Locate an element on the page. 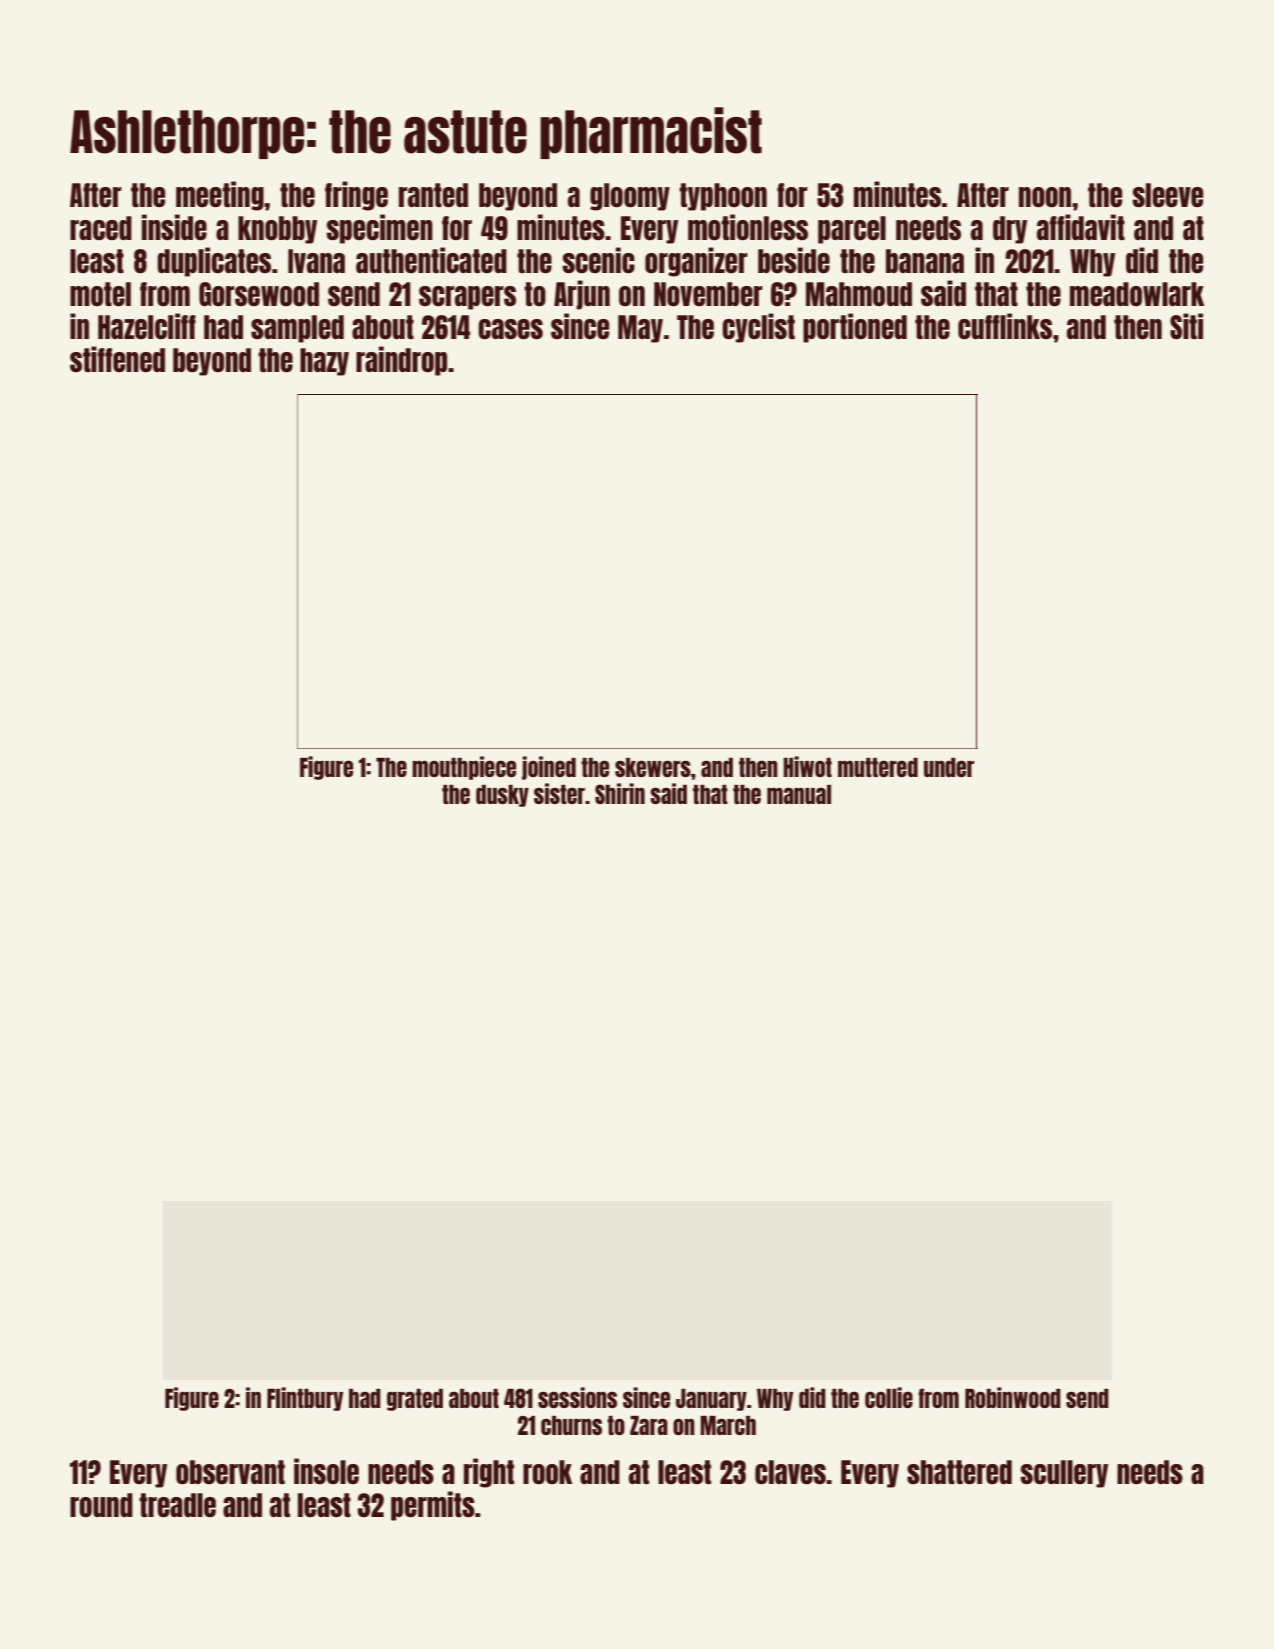 The image size is (1274, 1649). under is located at coordinates (949, 767).
